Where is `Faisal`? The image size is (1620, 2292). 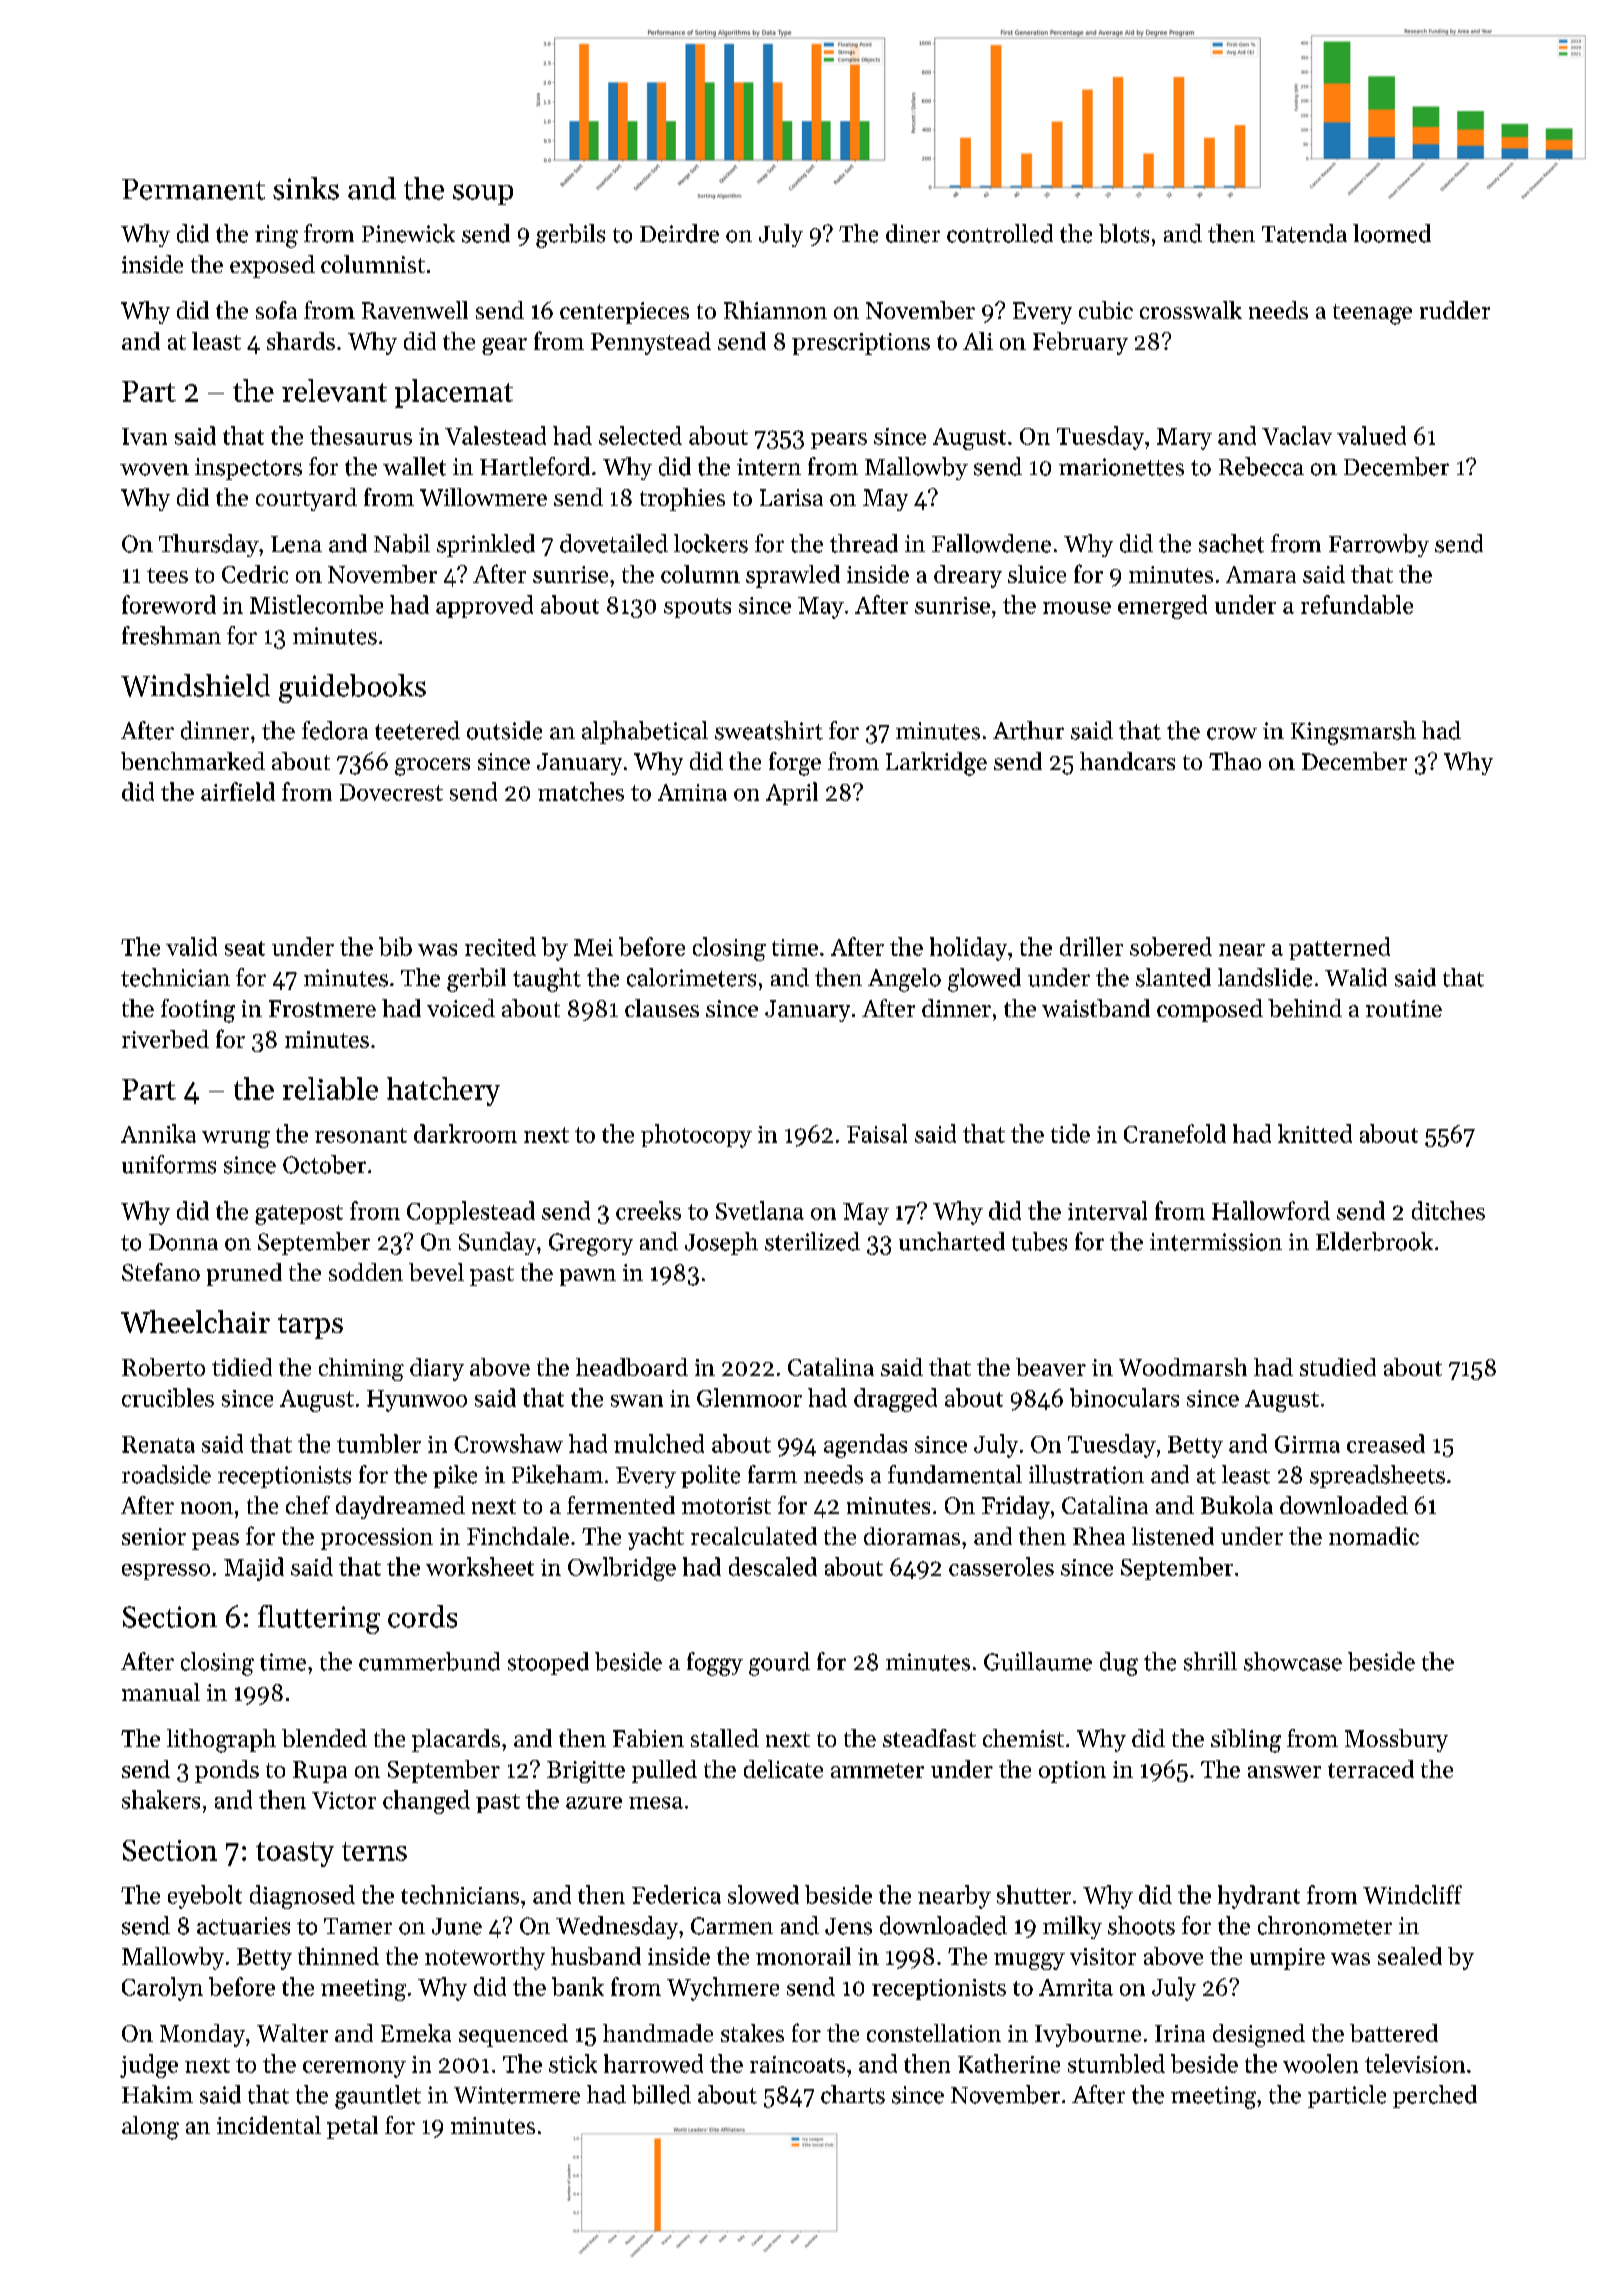 Faisal is located at coordinates (877, 1133).
